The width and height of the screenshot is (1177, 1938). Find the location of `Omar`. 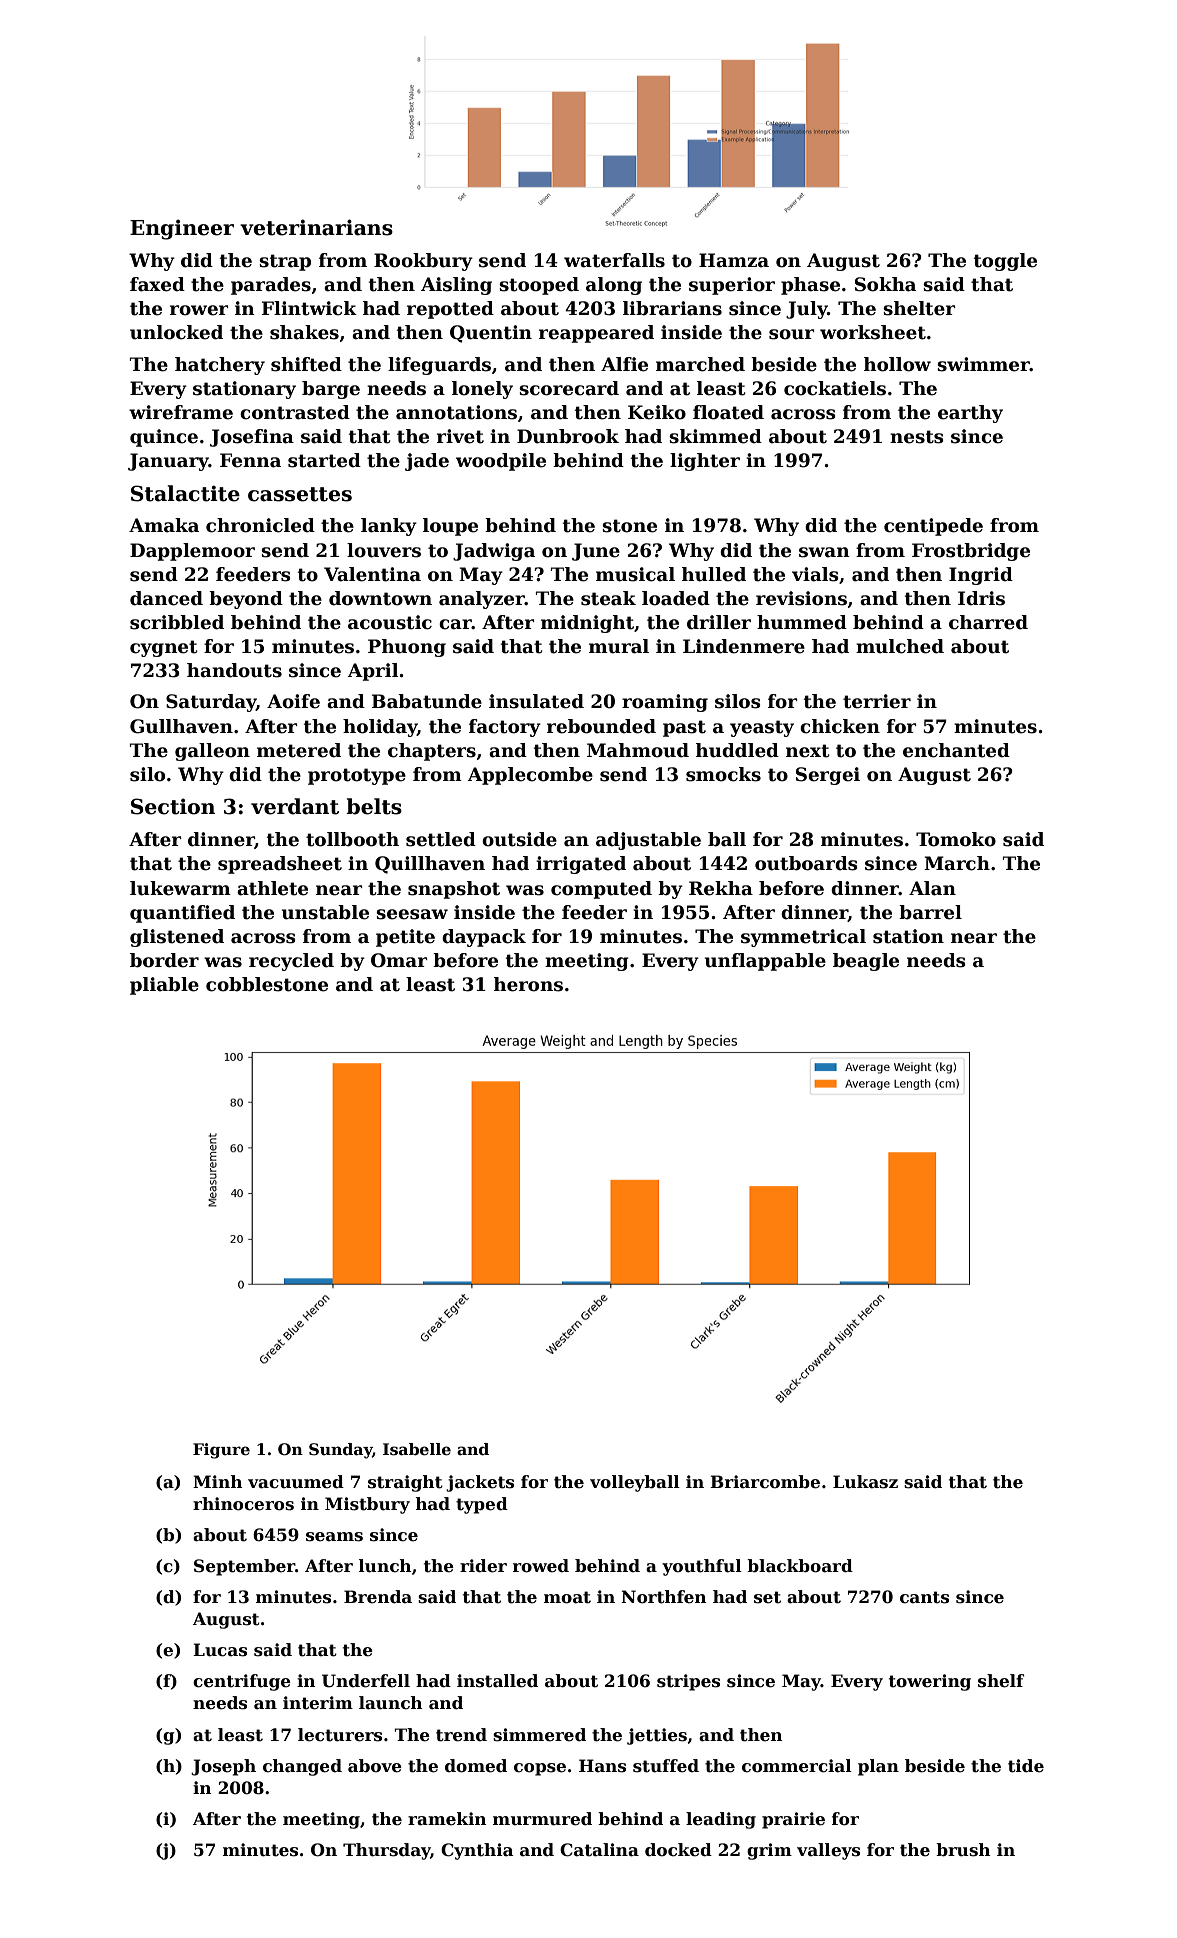

Omar is located at coordinates (399, 960).
